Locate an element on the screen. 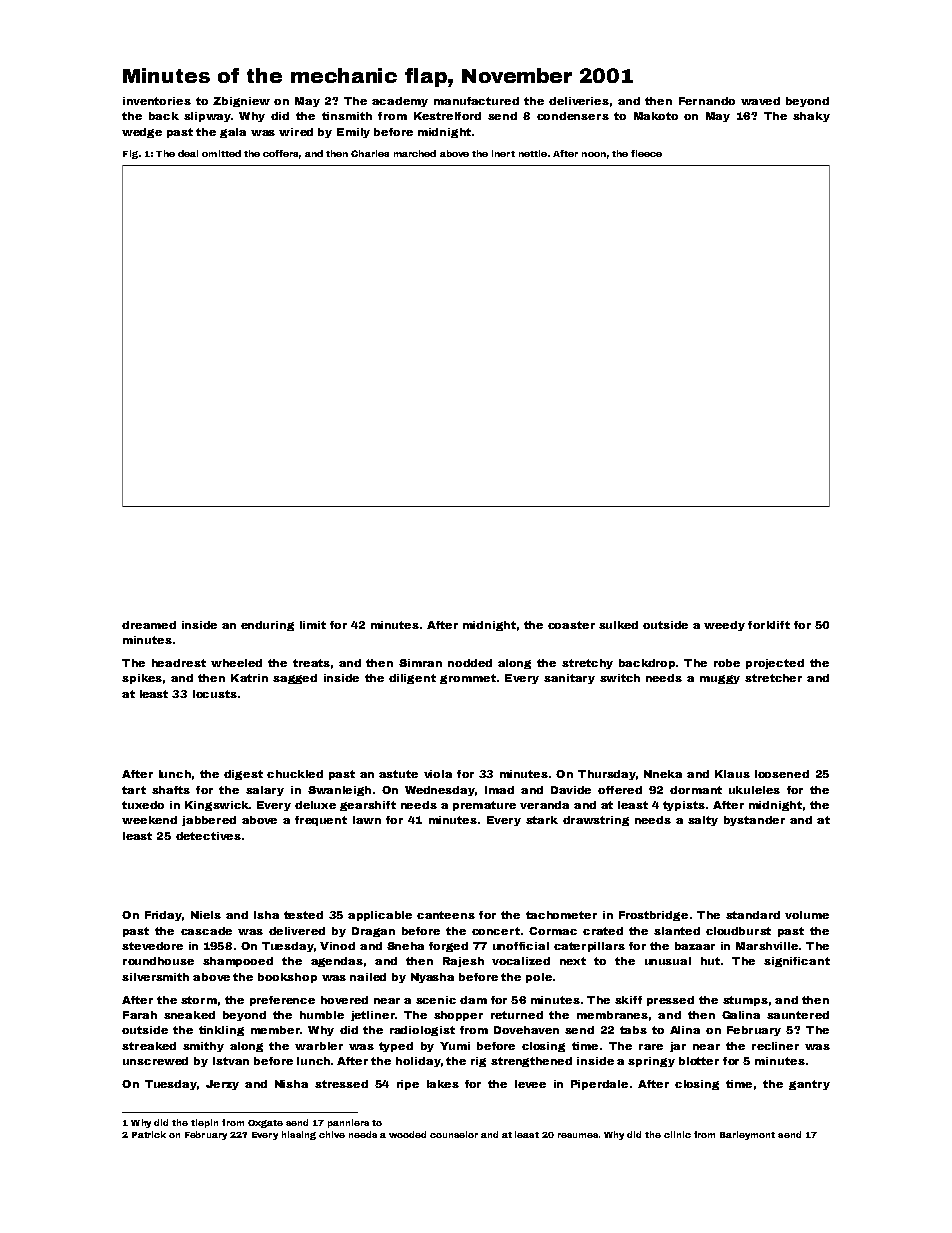 This screenshot has width=952, height=1233. treats is located at coordinates (311, 663).
